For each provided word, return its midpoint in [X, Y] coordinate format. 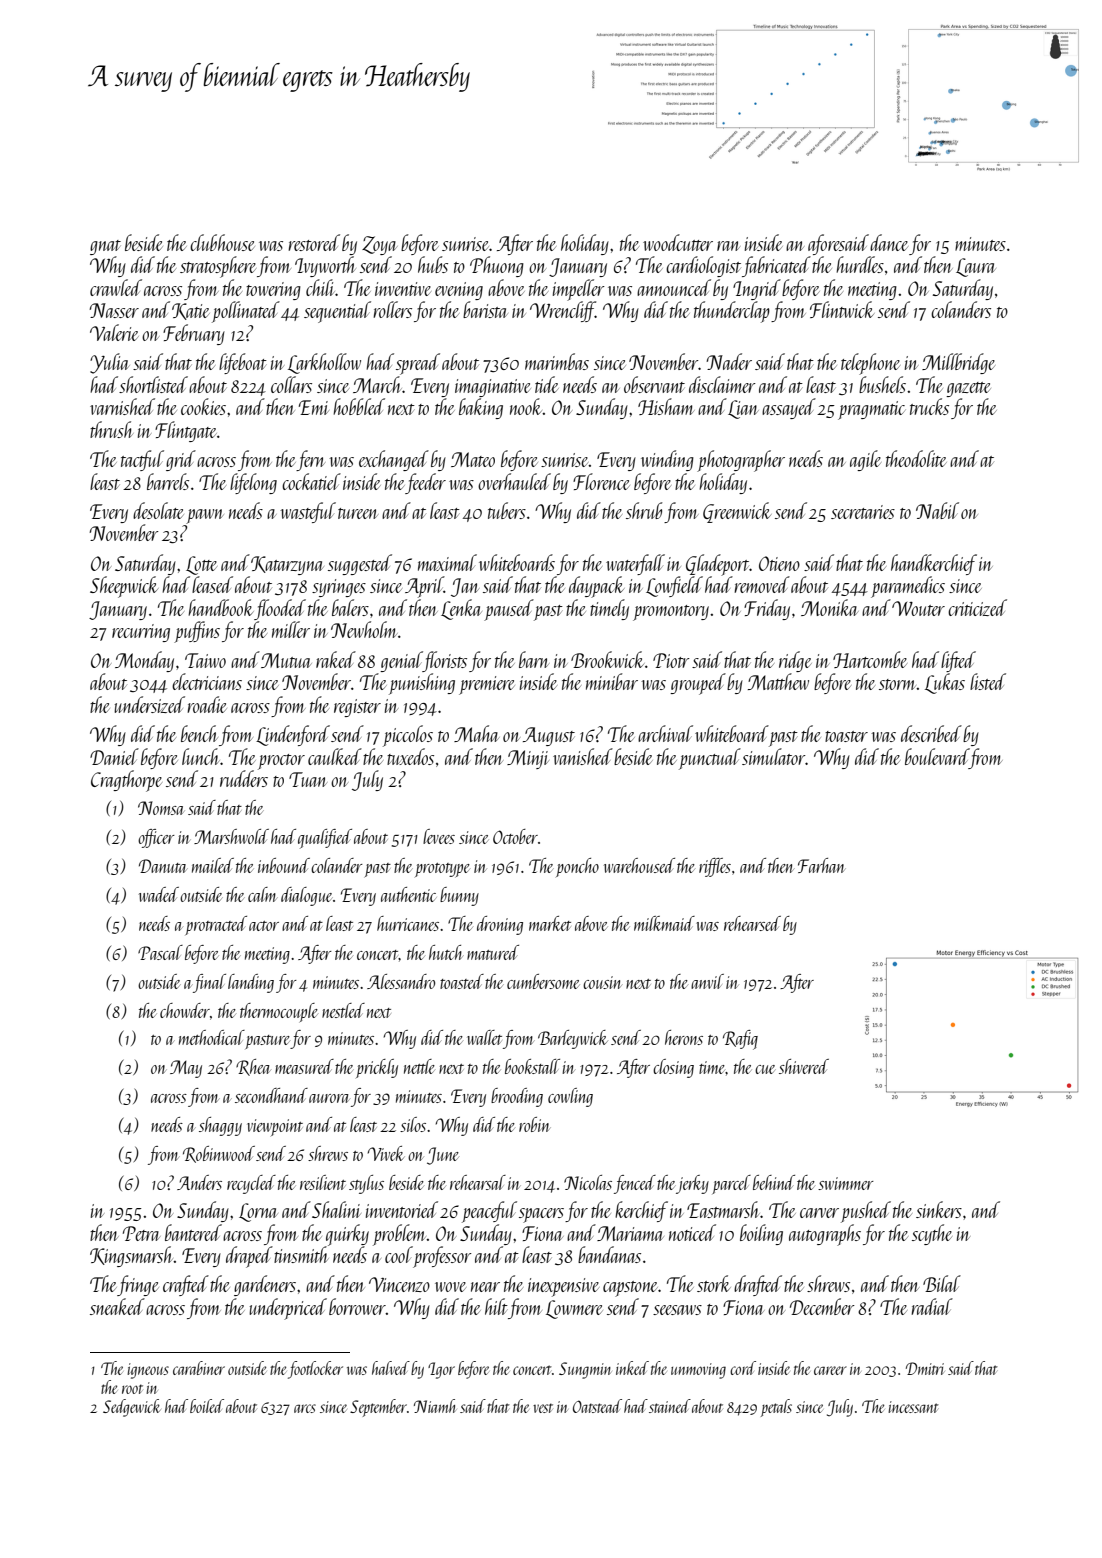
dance [889, 242]
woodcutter [678, 242]
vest [543, 1408]
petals [776, 1408]
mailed [213, 865]
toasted [462, 981]
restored [314, 242]
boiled [207, 1406]
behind [774, 1182]
